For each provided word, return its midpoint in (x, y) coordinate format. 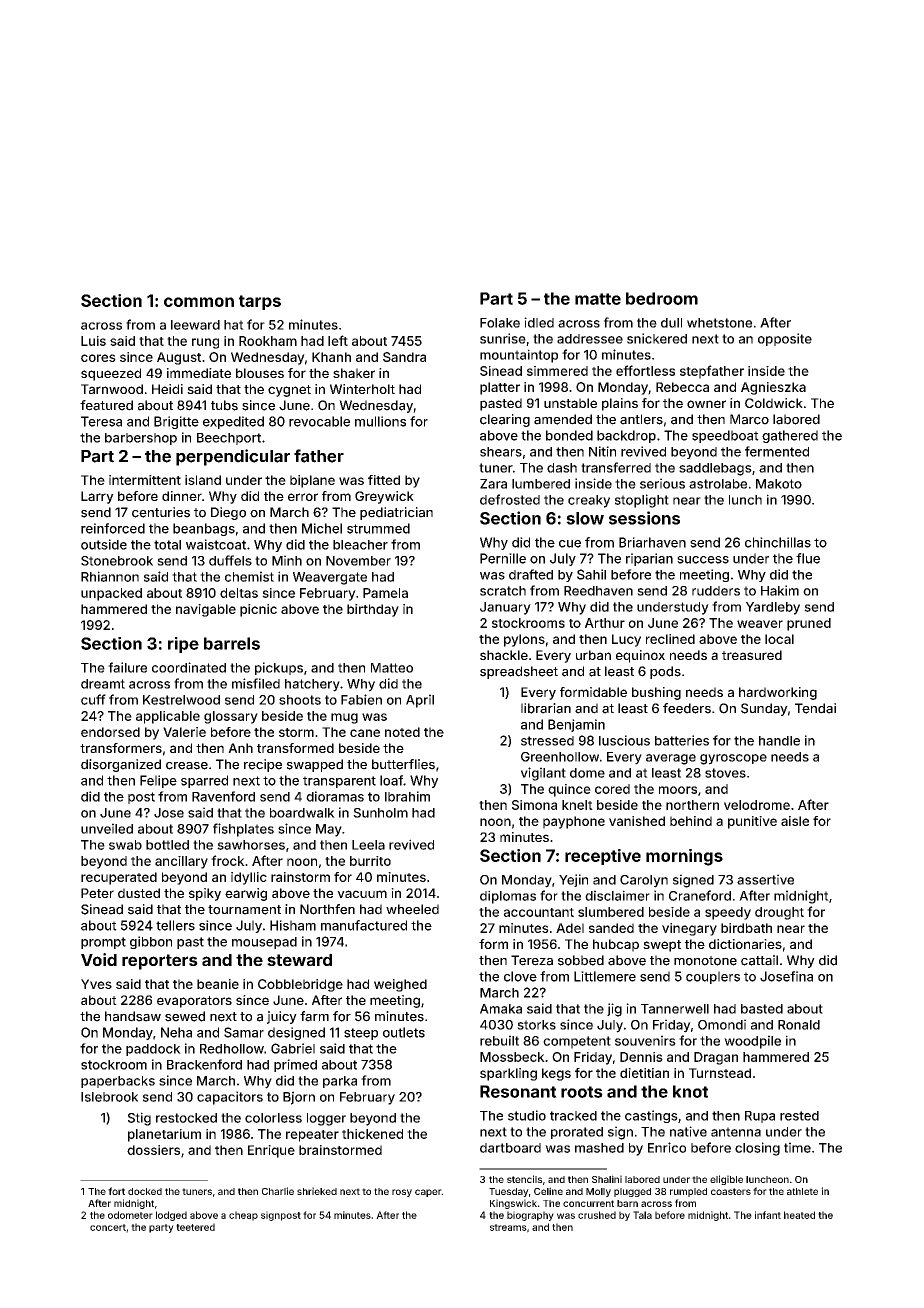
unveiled (107, 828)
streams (508, 1227)
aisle (795, 821)
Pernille (503, 558)
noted (402, 732)
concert (108, 1227)
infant (768, 1215)
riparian (649, 559)
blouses (260, 373)
